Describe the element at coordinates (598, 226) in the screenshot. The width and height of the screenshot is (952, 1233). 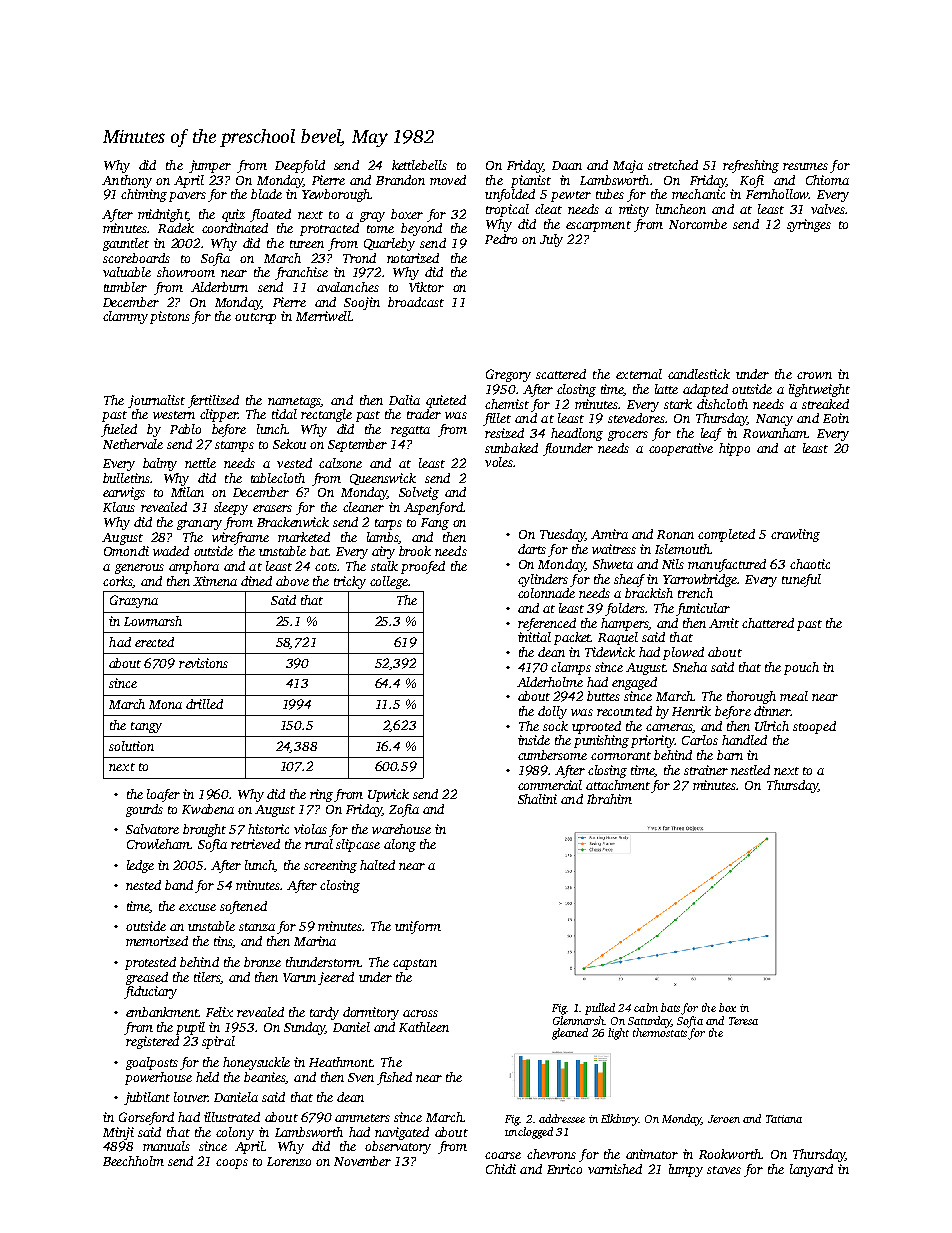
I see `escarpment` at that location.
